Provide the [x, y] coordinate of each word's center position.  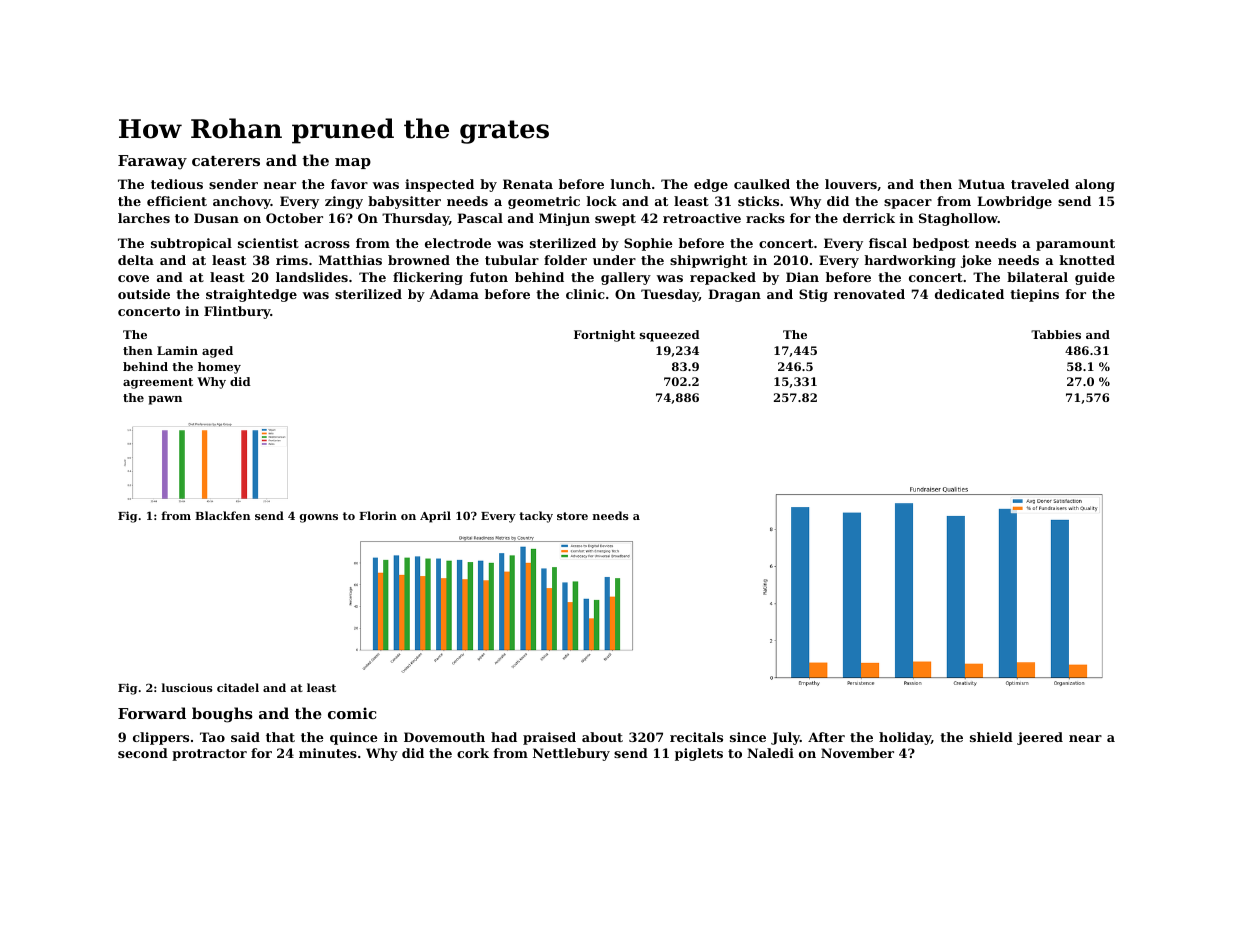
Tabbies [1056, 334]
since [748, 737]
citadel [238, 687]
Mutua [981, 184]
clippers [161, 738]
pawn [165, 400]
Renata [528, 184]
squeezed [670, 336]
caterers [226, 161]
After [826, 737]
